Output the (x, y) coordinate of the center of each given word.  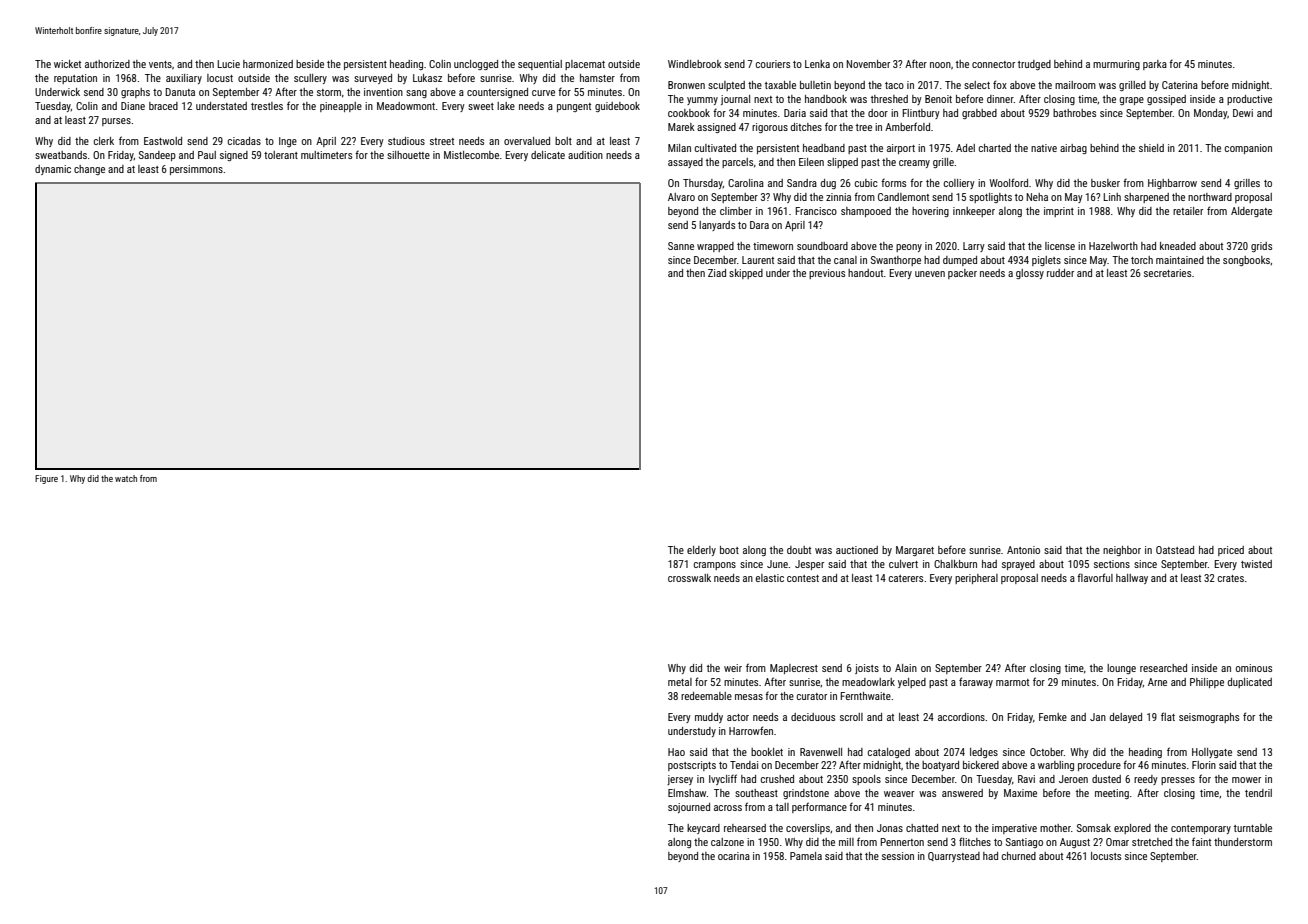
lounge (1121, 669)
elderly (701, 551)
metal (680, 682)
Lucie (228, 64)
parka (1155, 65)
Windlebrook (695, 64)
